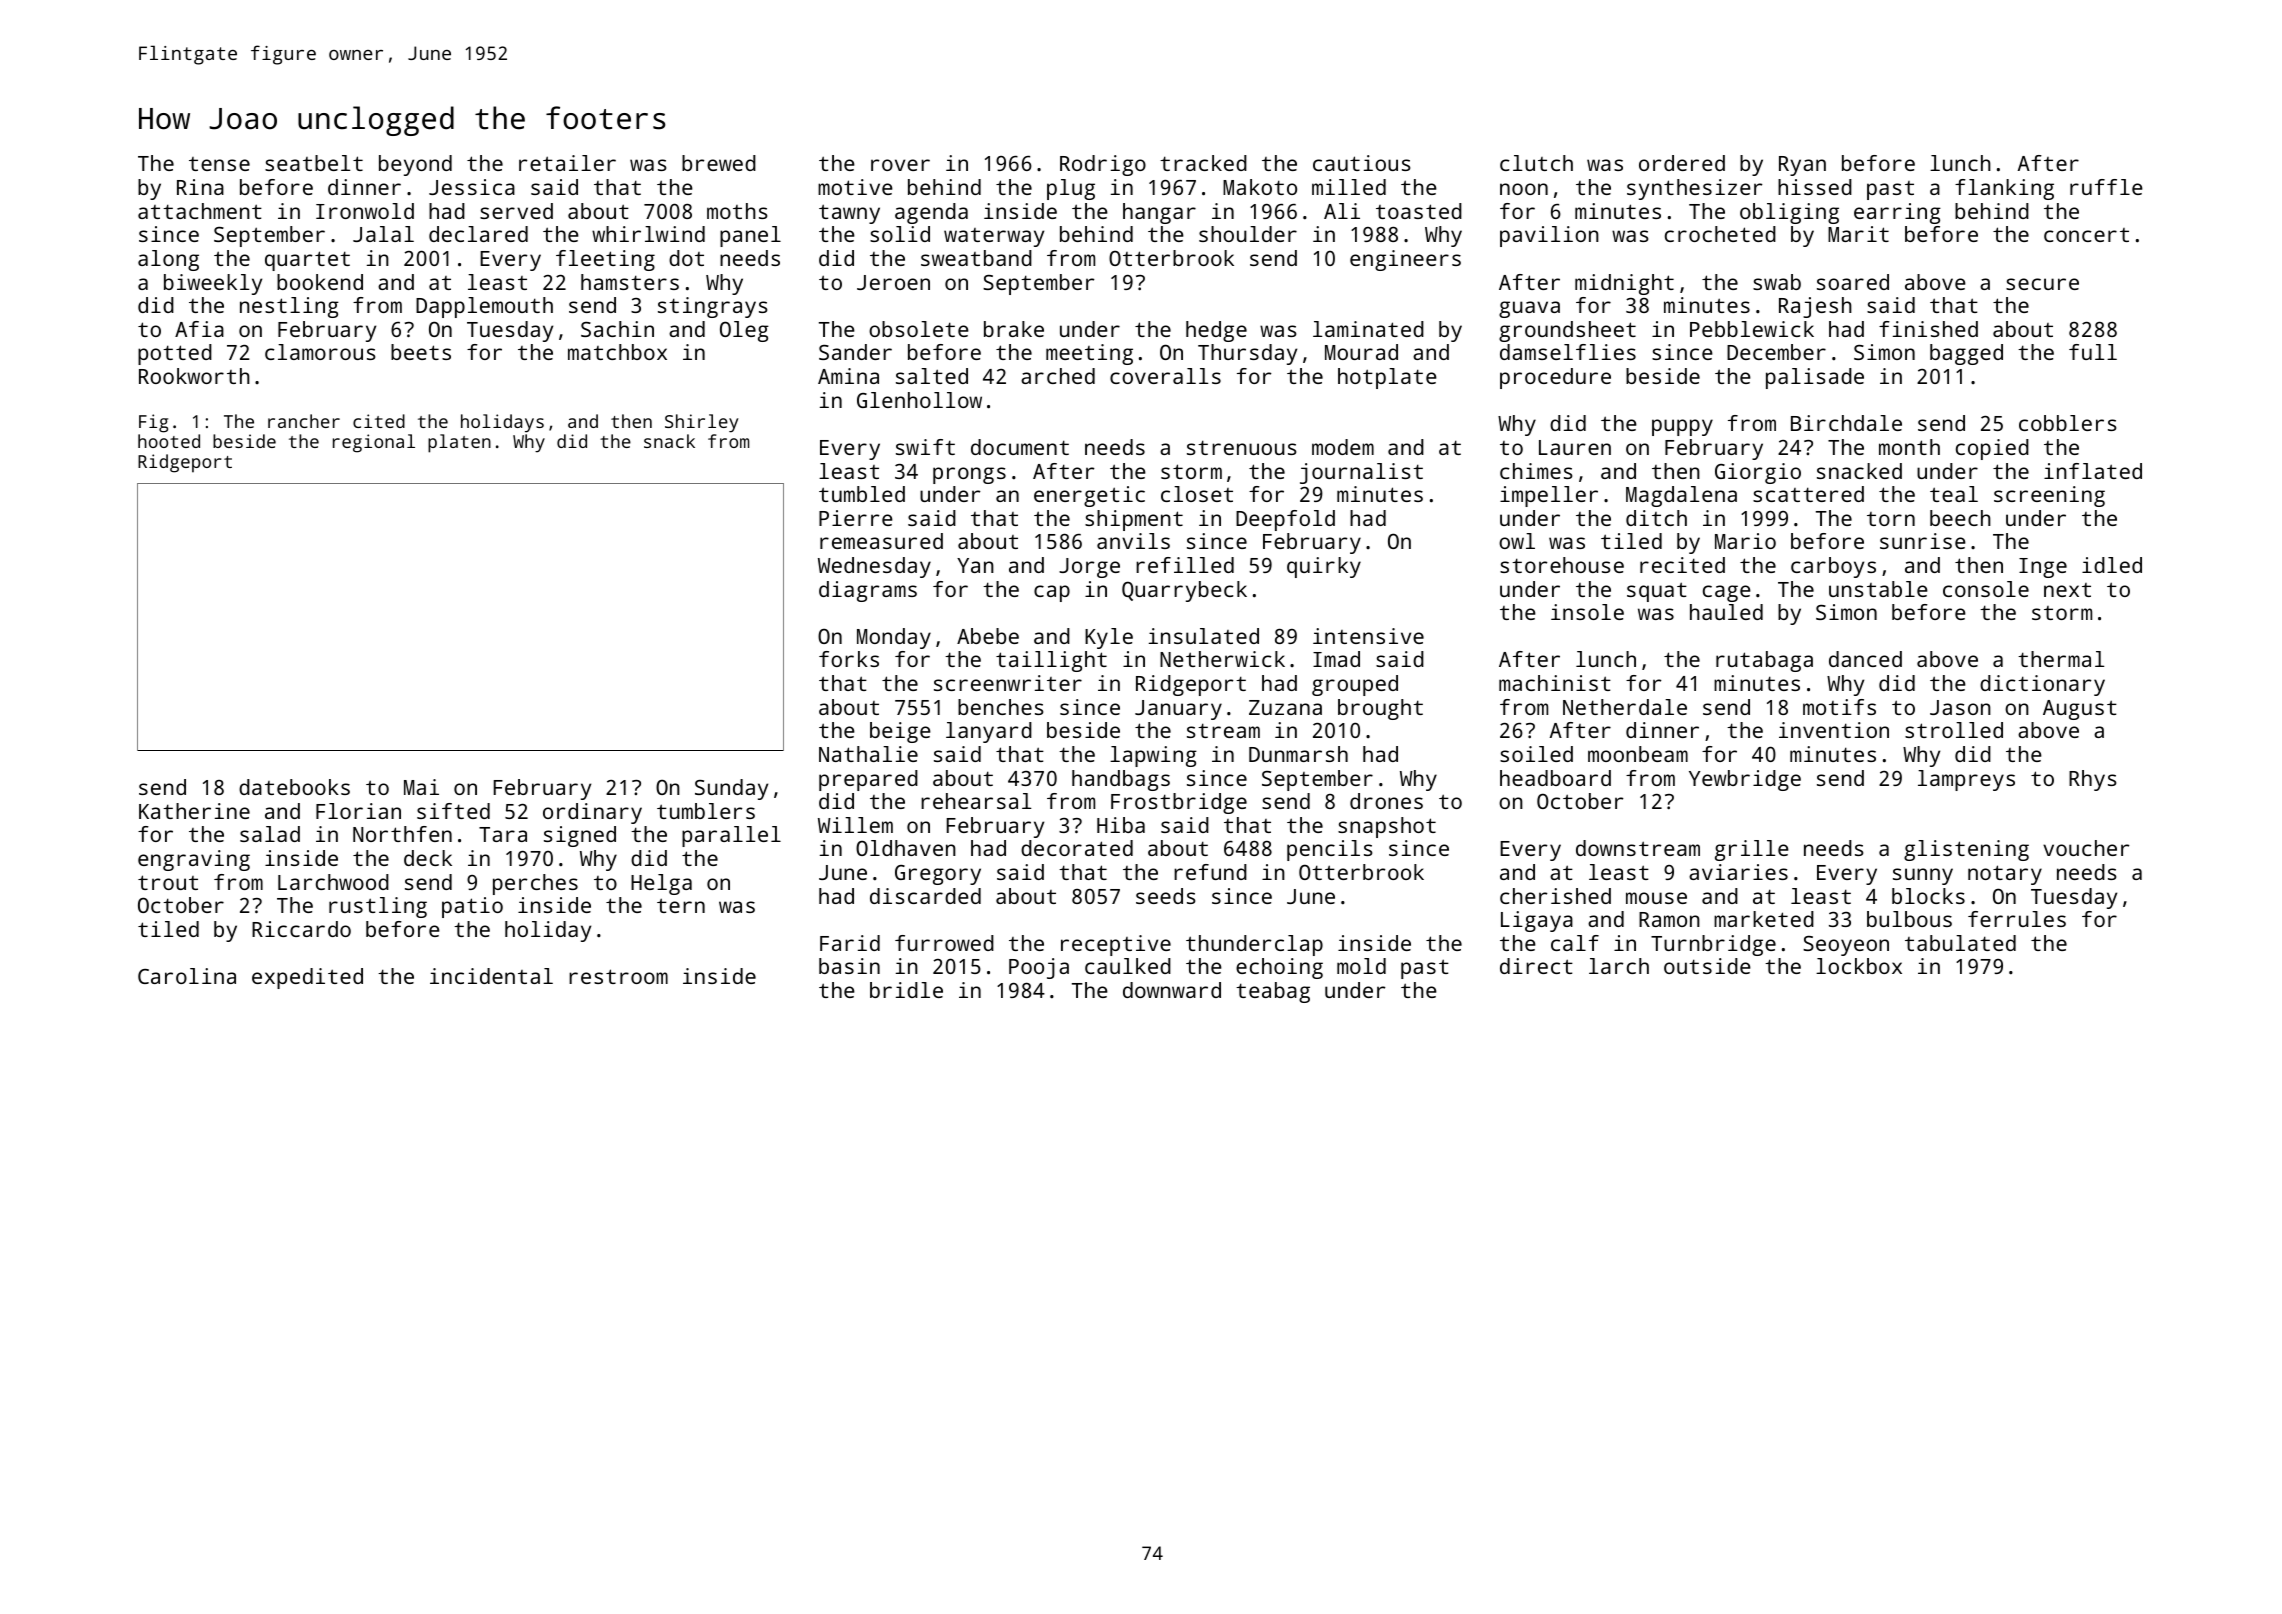 The image size is (2282, 1614). Describe the element at coordinates (2067, 423) in the screenshot. I see `cobblers` at that location.
